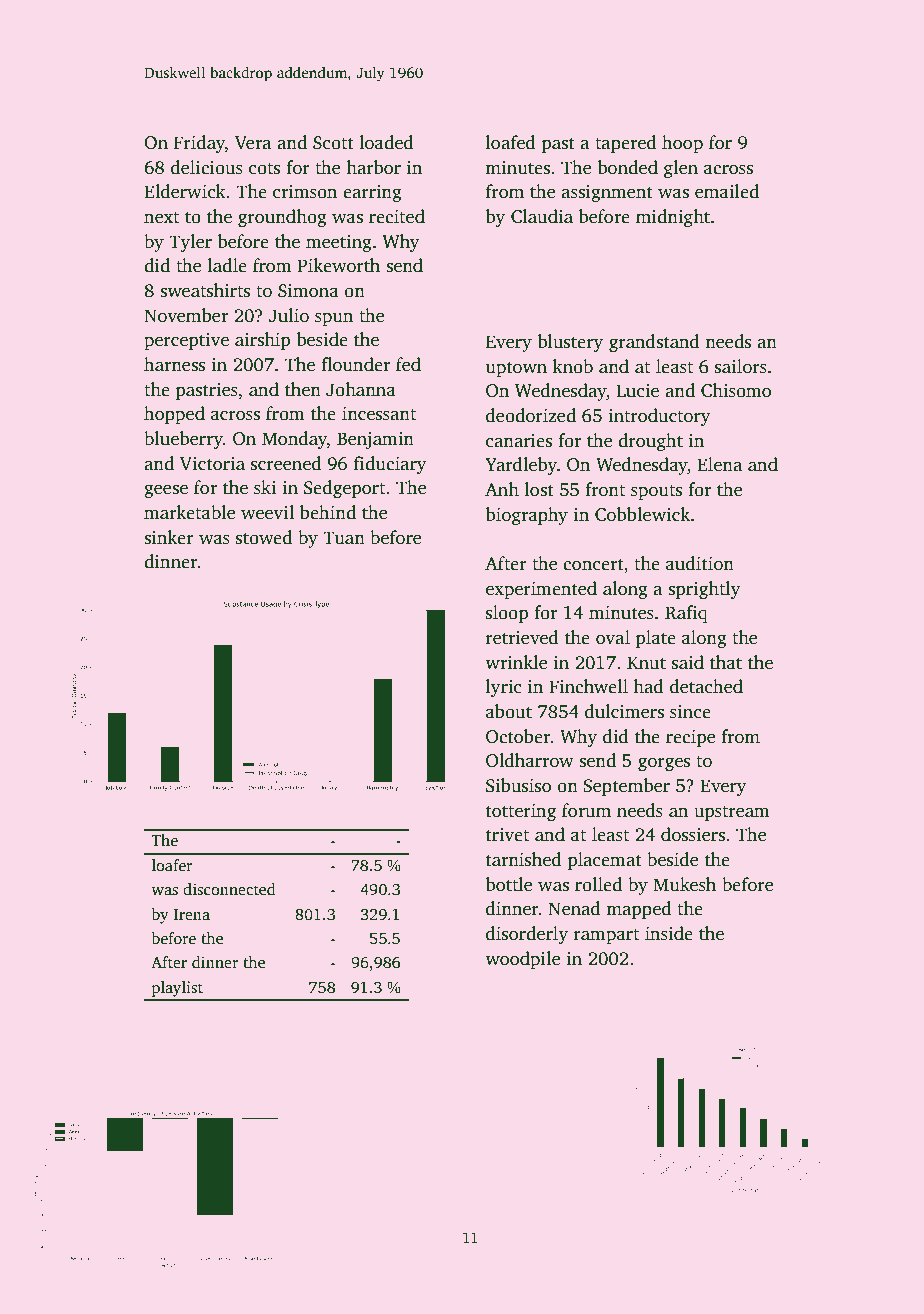 This screenshot has height=1314, width=924. What do you see at coordinates (656, 492) in the screenshot?
I see `spouts` at bounding box center [656, 492].
